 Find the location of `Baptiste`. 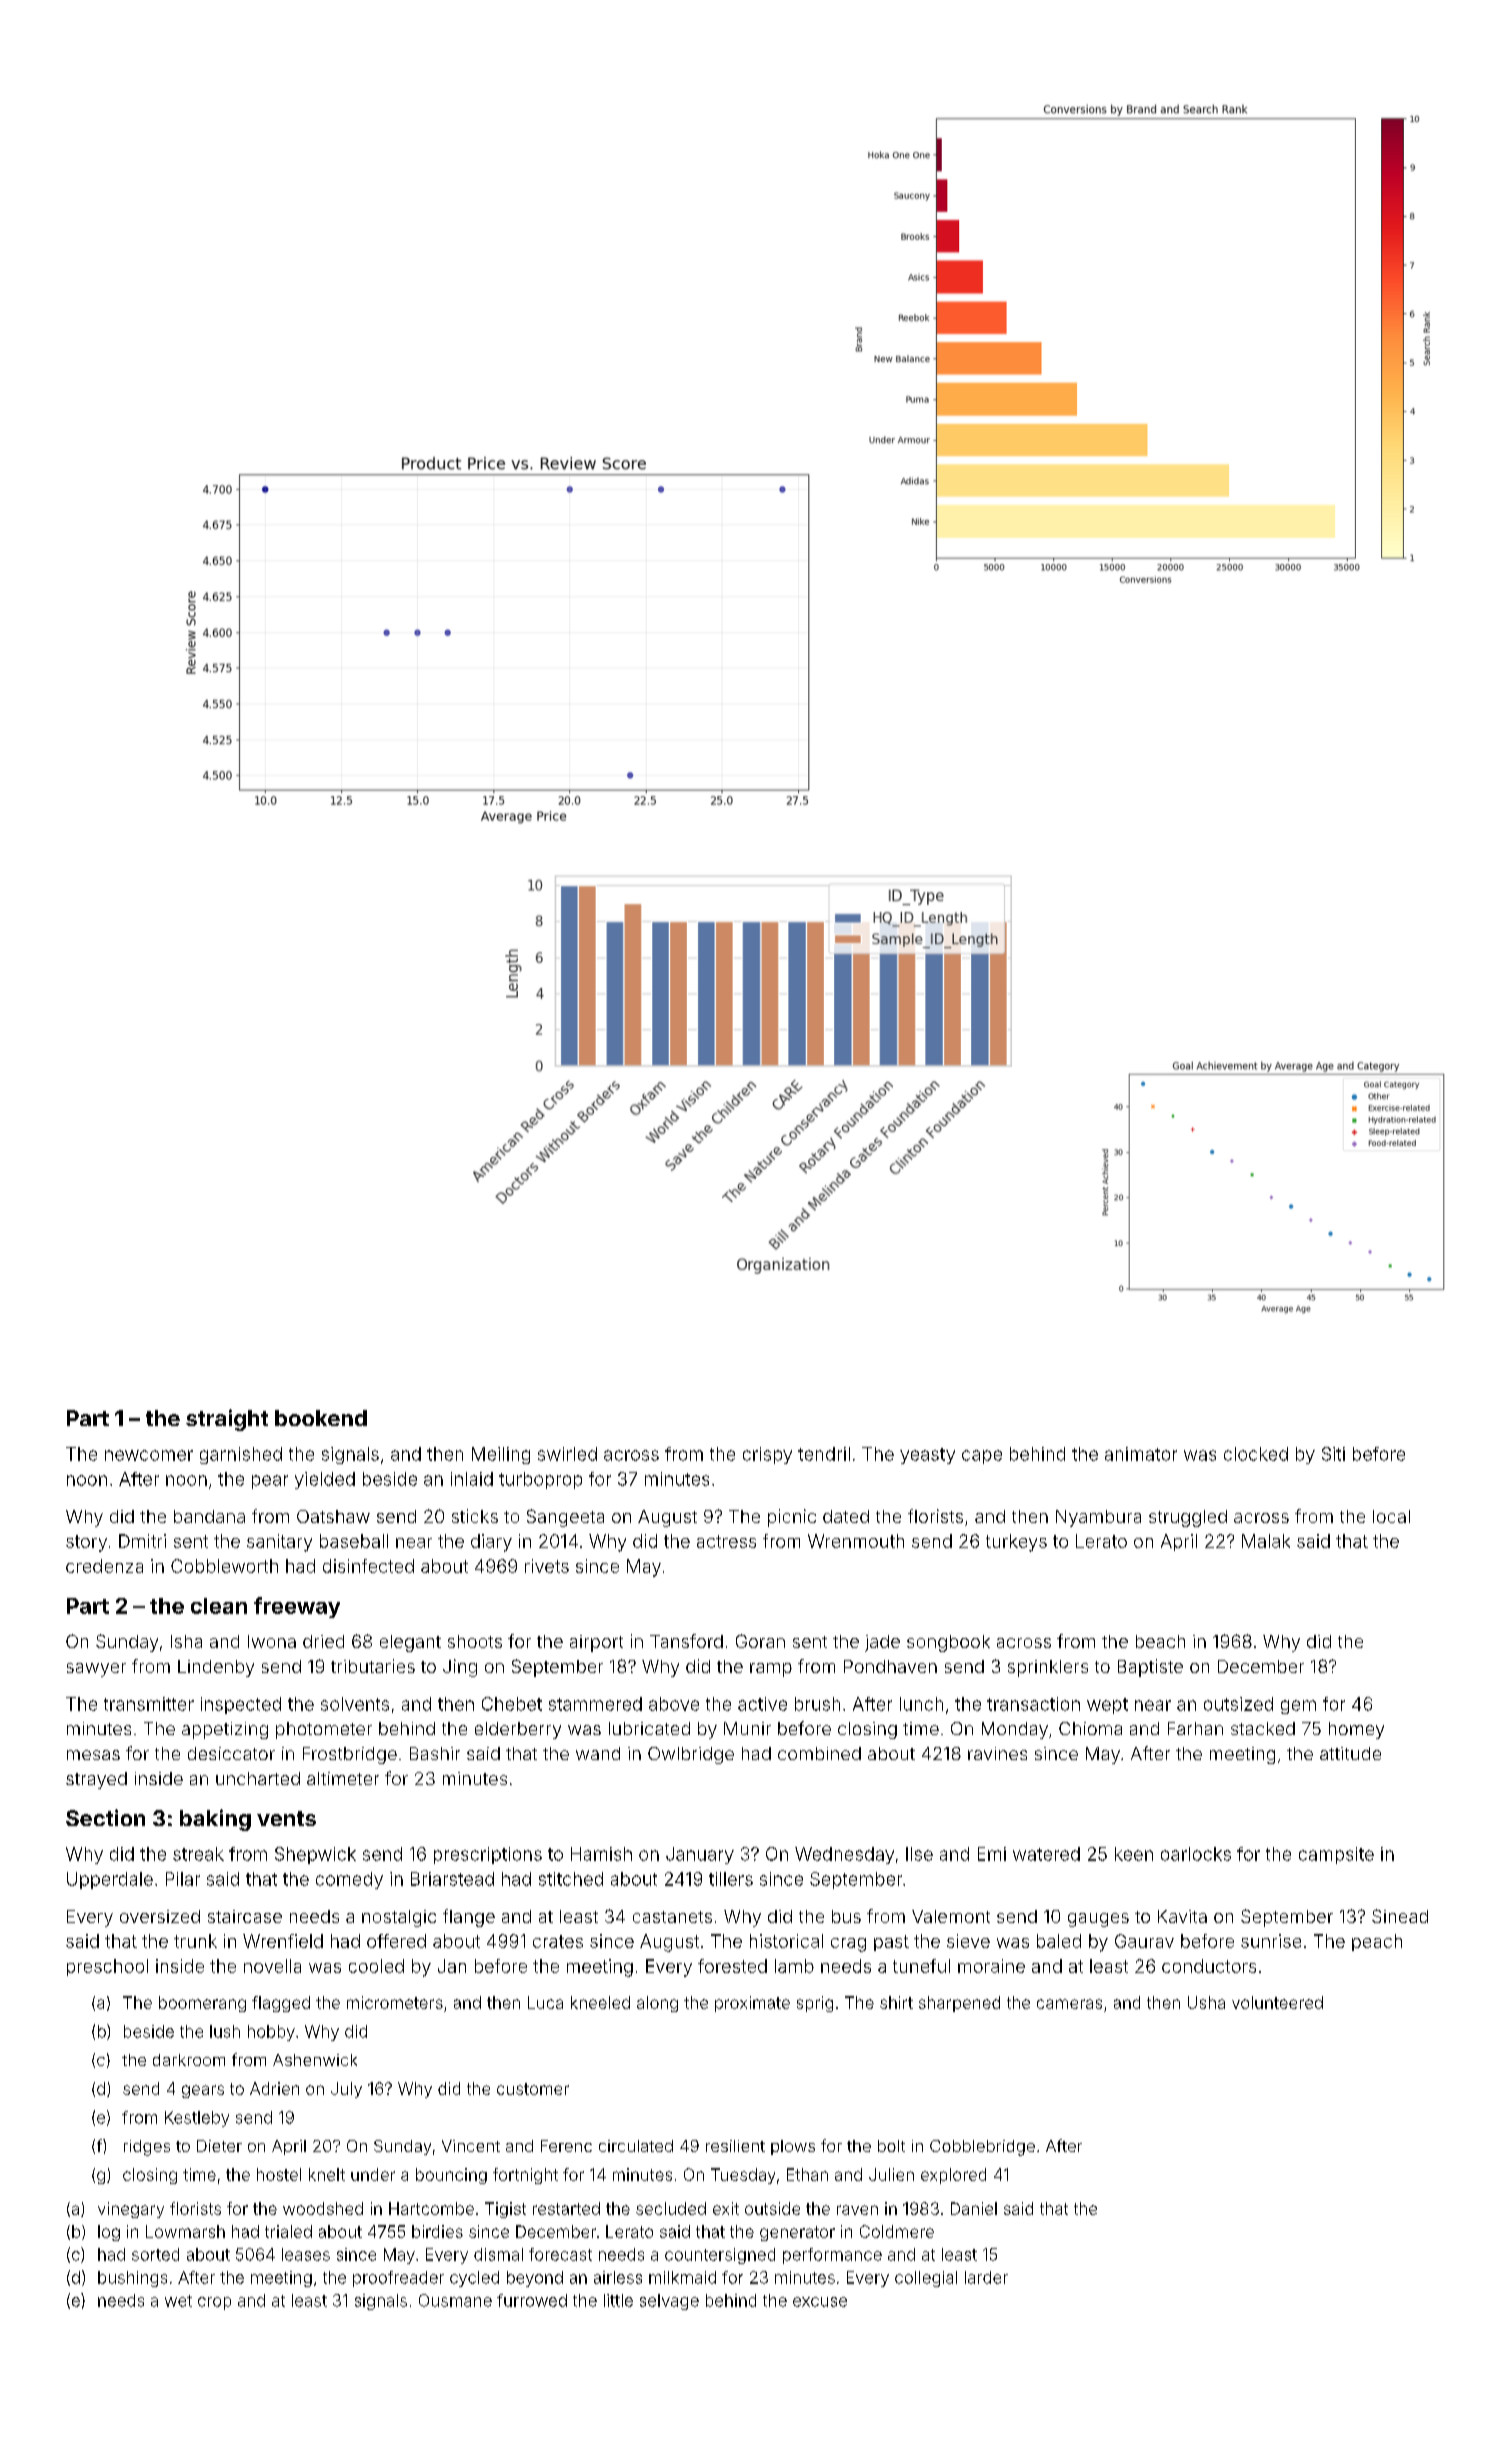

Baptiste is located at coordinates (1150, 1668).
